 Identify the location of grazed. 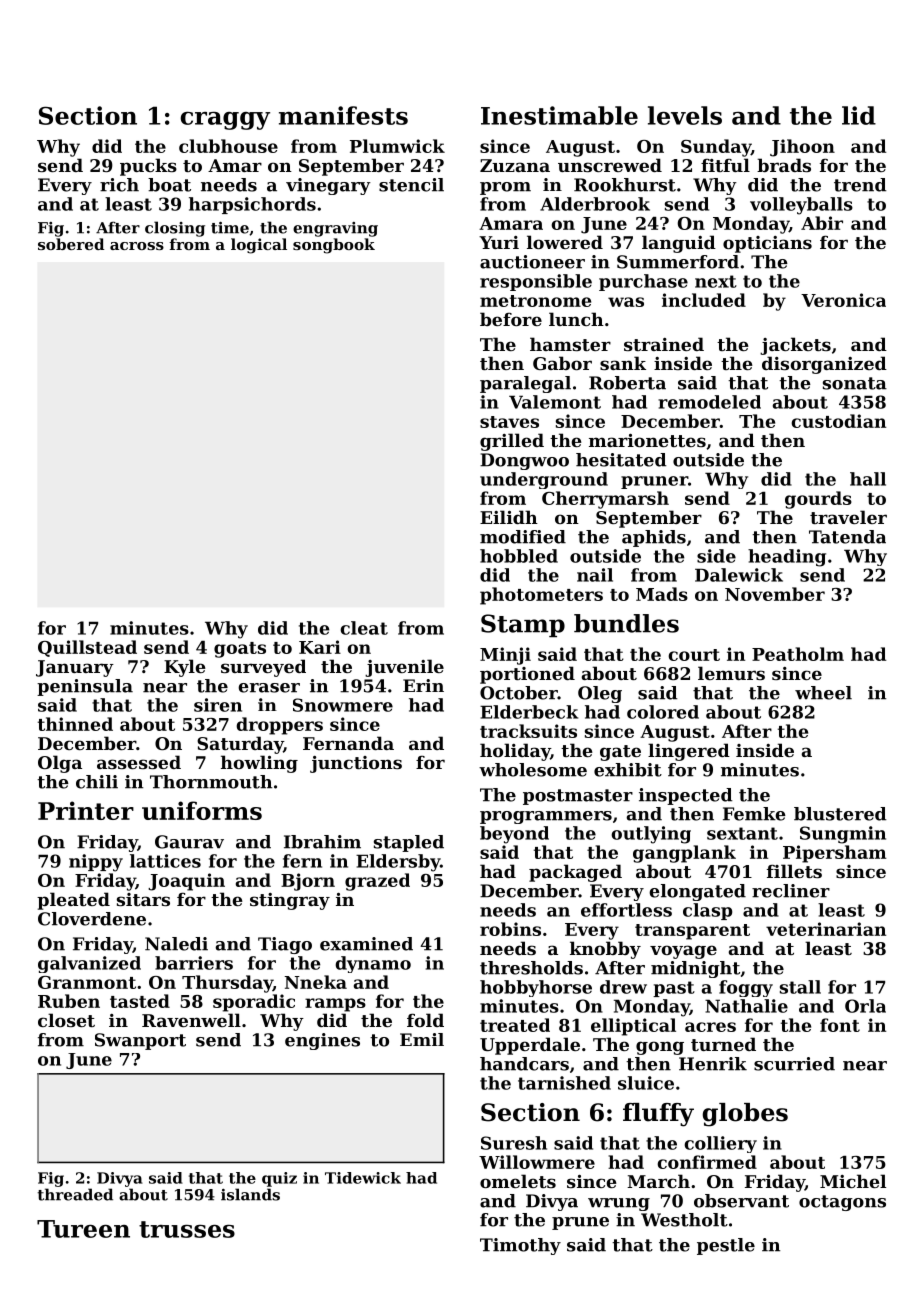
(377, 882).
